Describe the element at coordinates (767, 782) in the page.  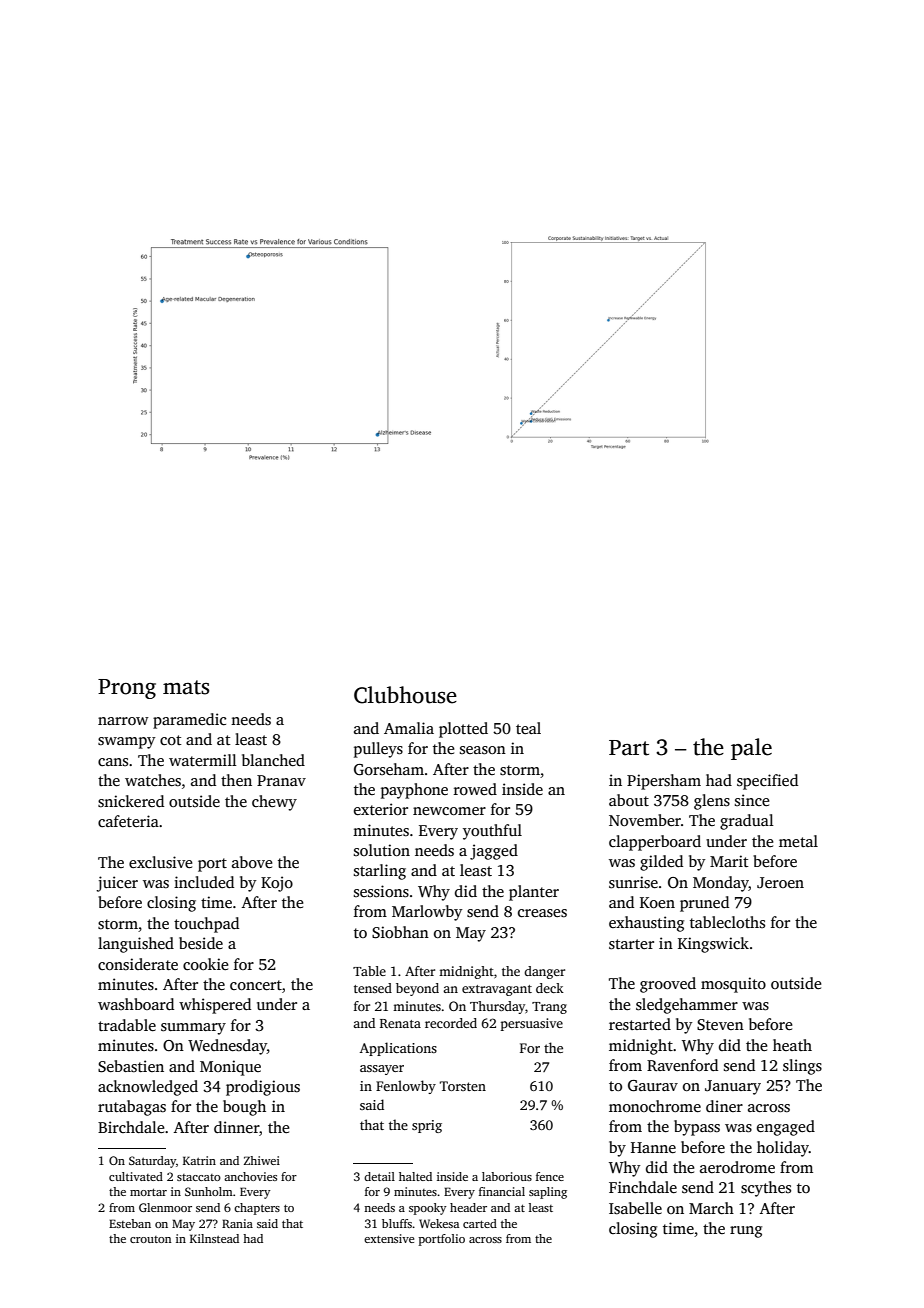
I see `specified` at that location.
